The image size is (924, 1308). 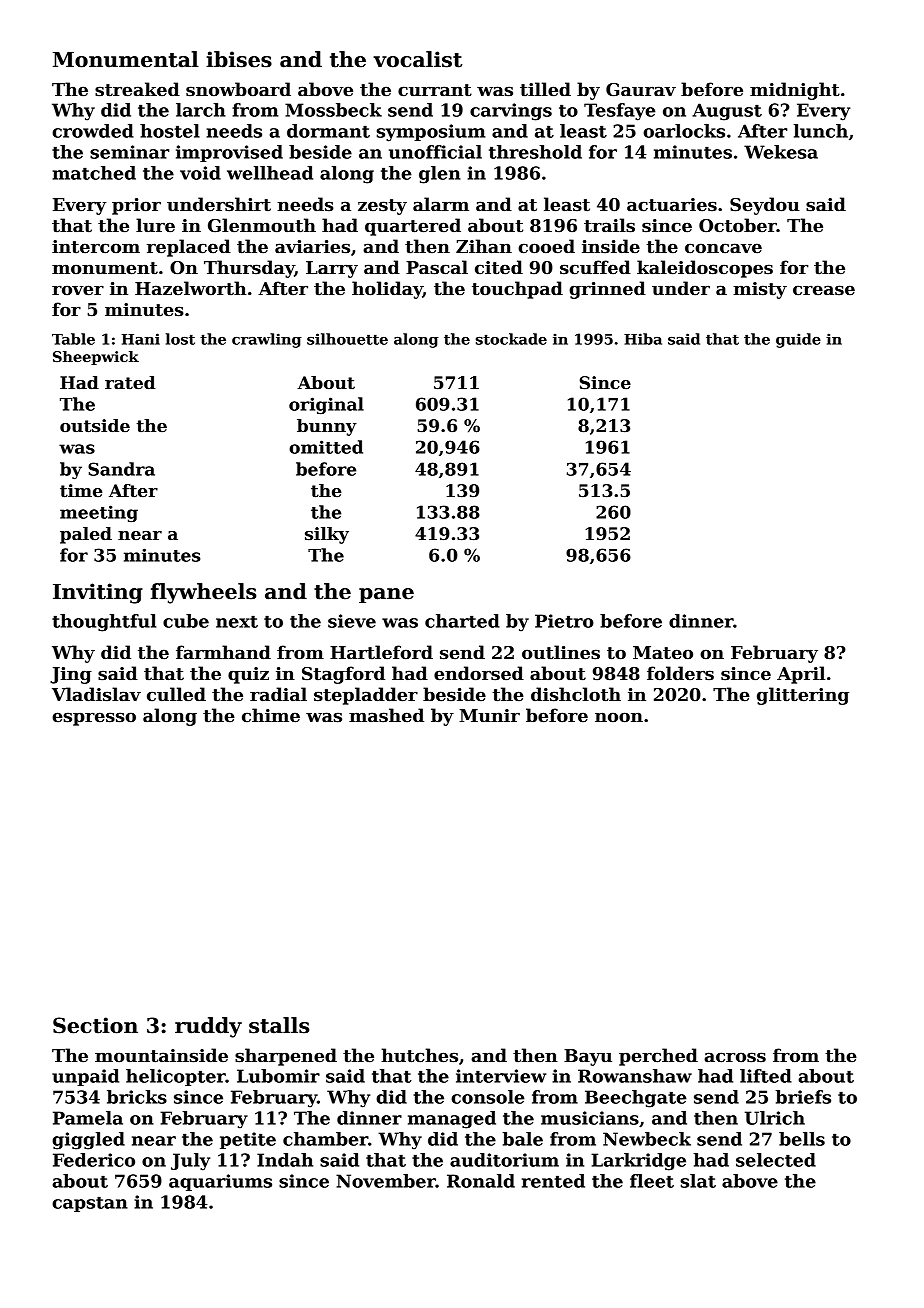 I want to click on Lubomir, so click(x=278, y=1076).
